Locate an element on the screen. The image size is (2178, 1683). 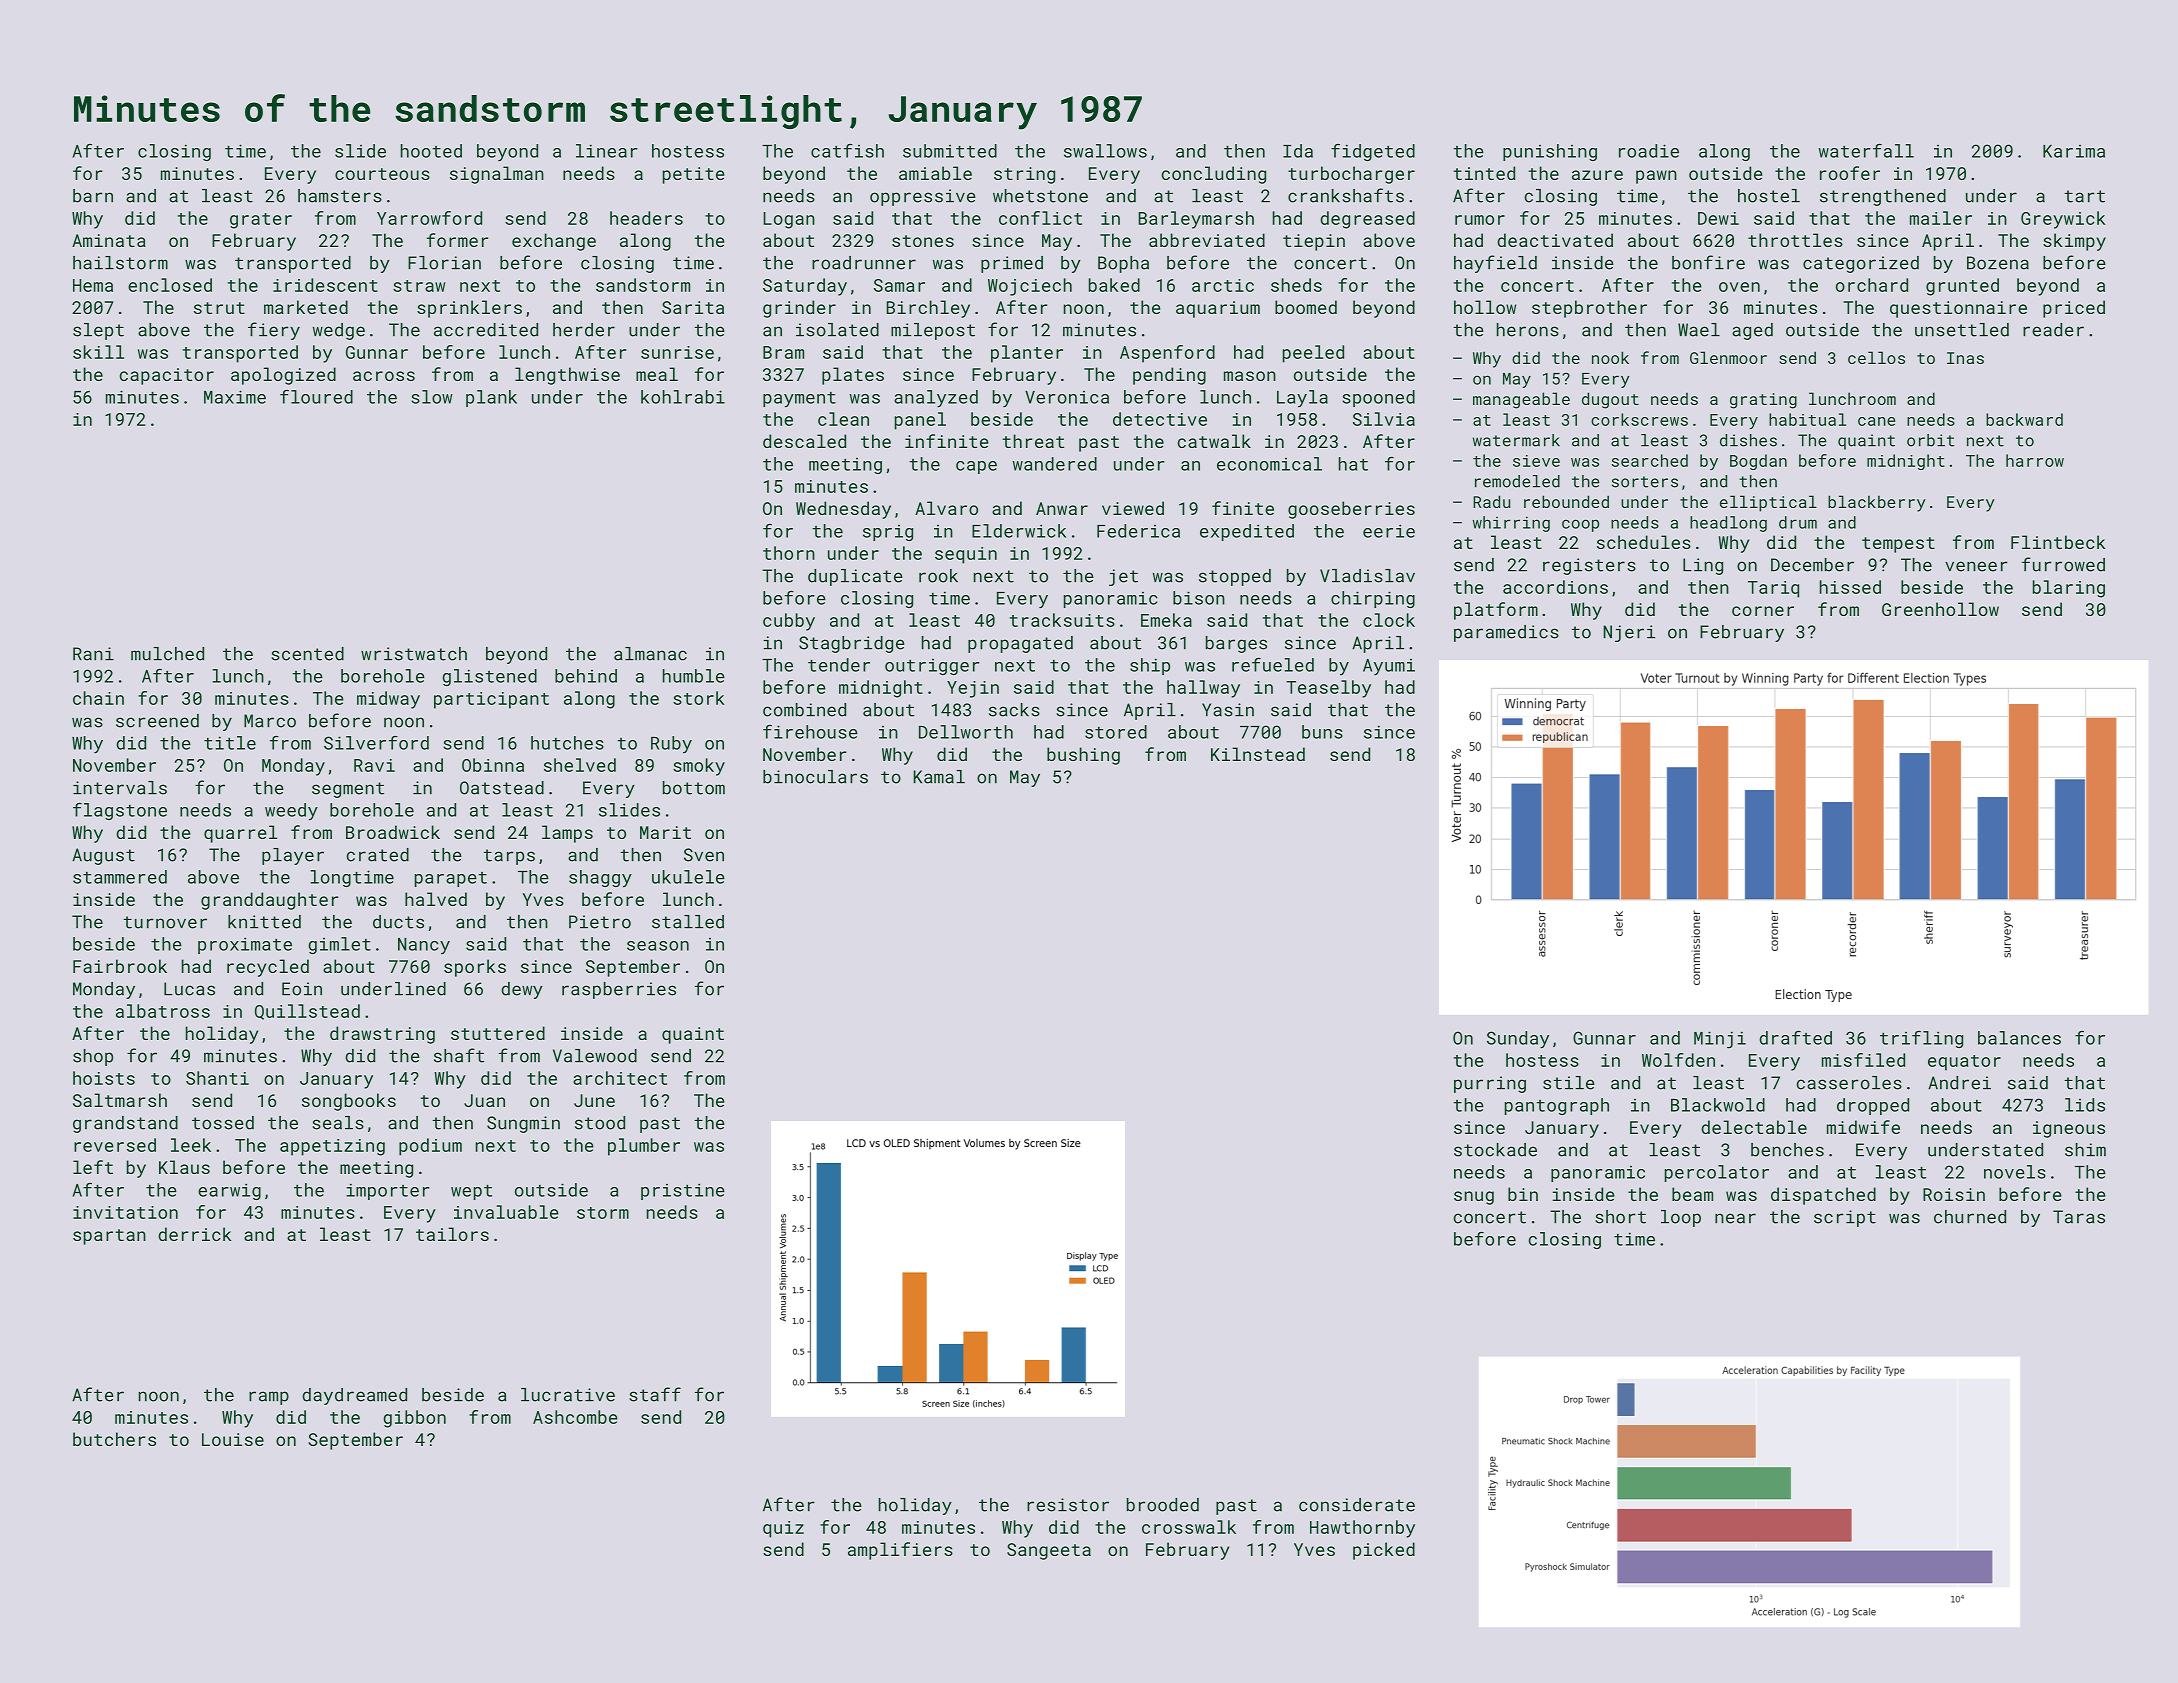
amiable is located at coordinates (935, 173).
